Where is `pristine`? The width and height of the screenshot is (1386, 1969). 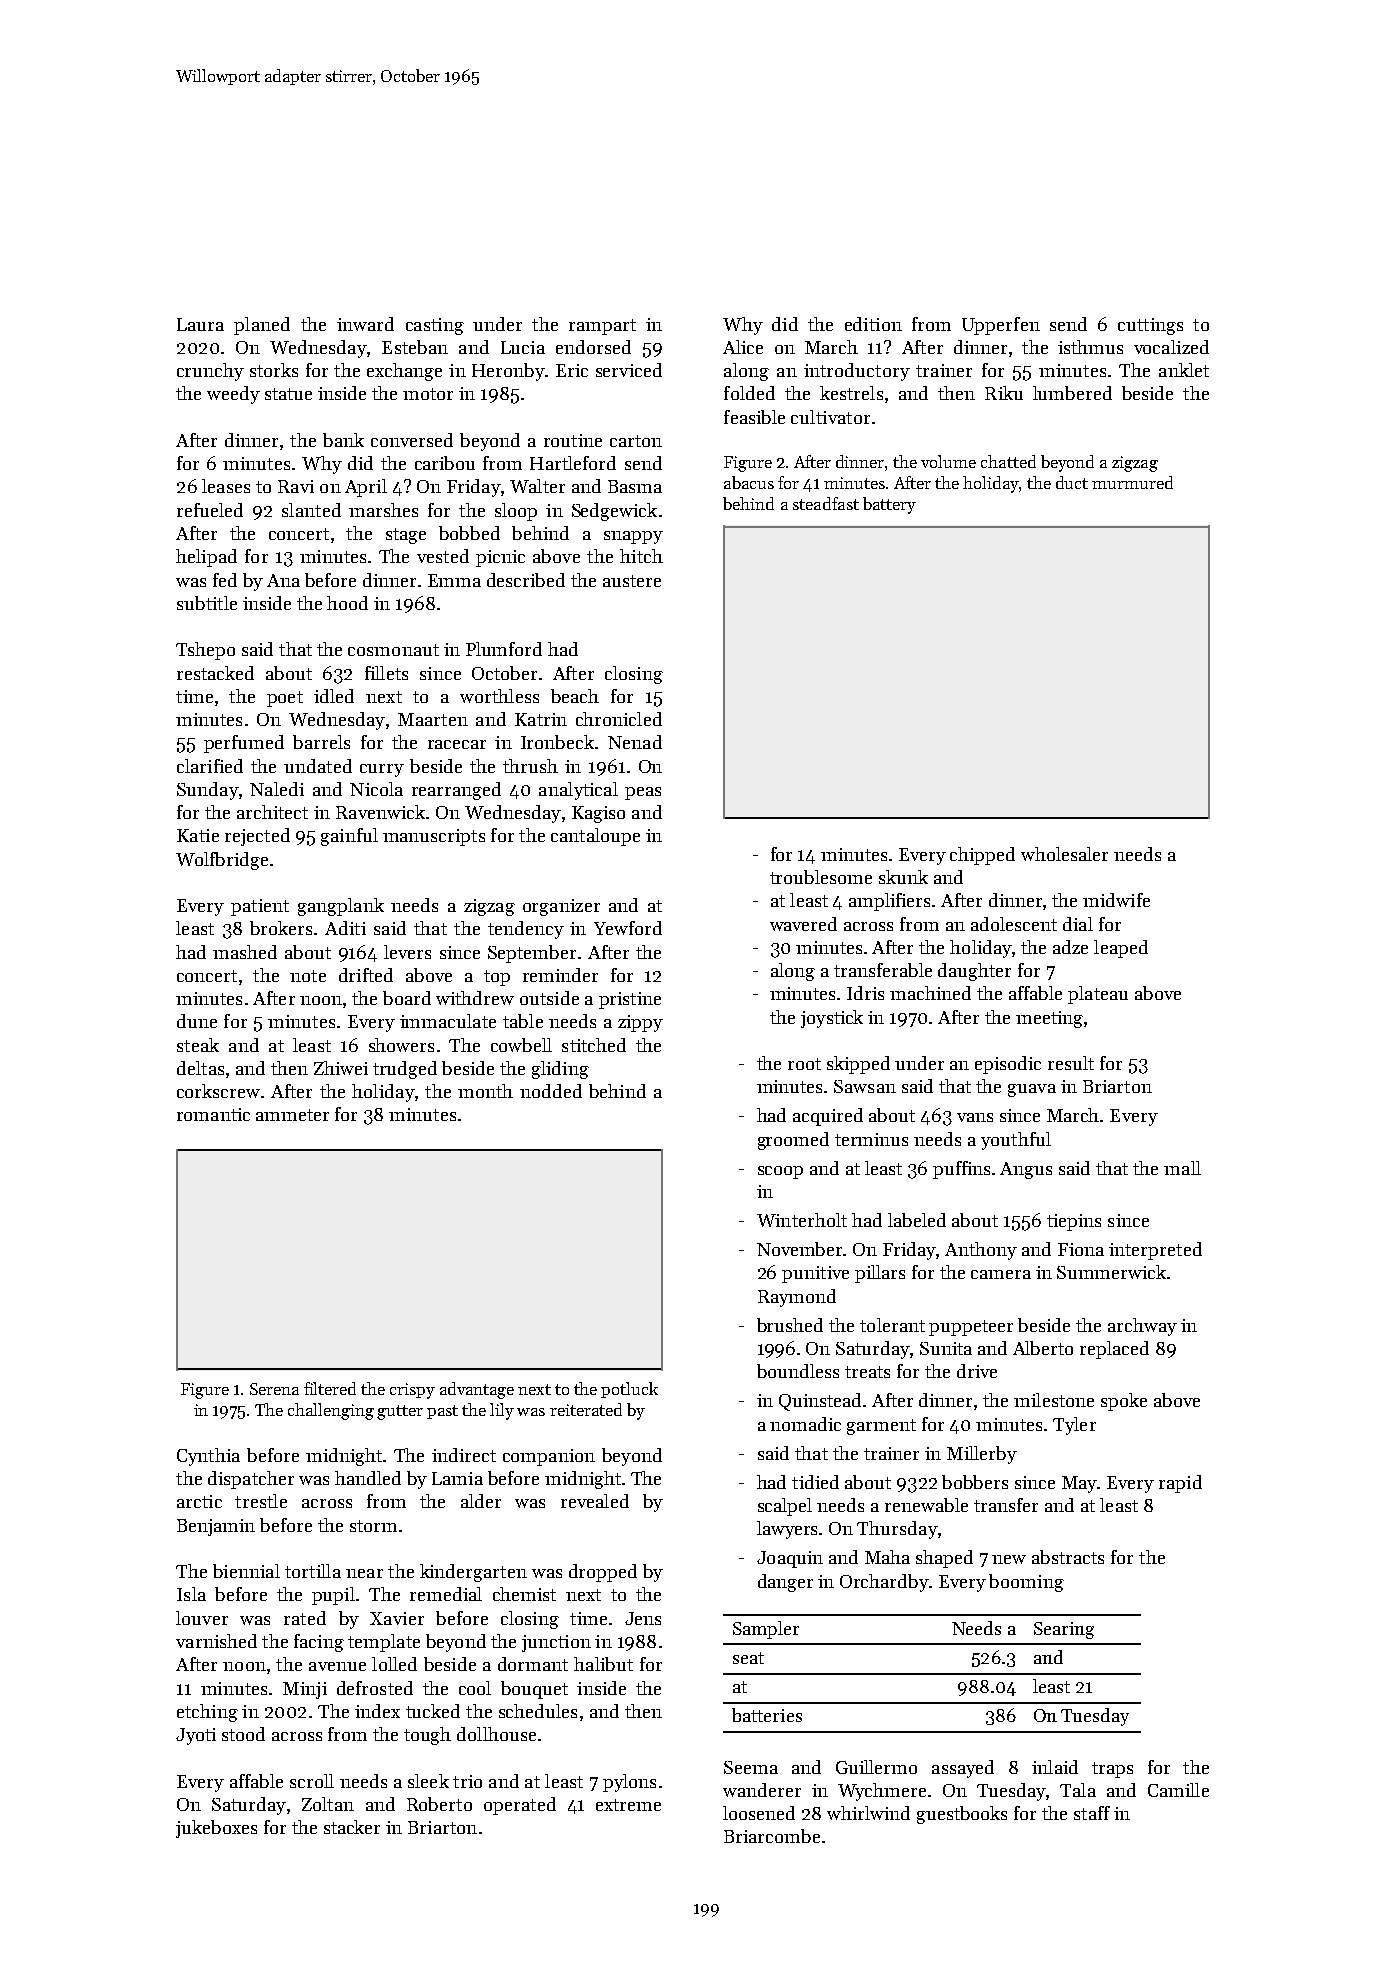 pristine is located at coordinates (630, 1000).
